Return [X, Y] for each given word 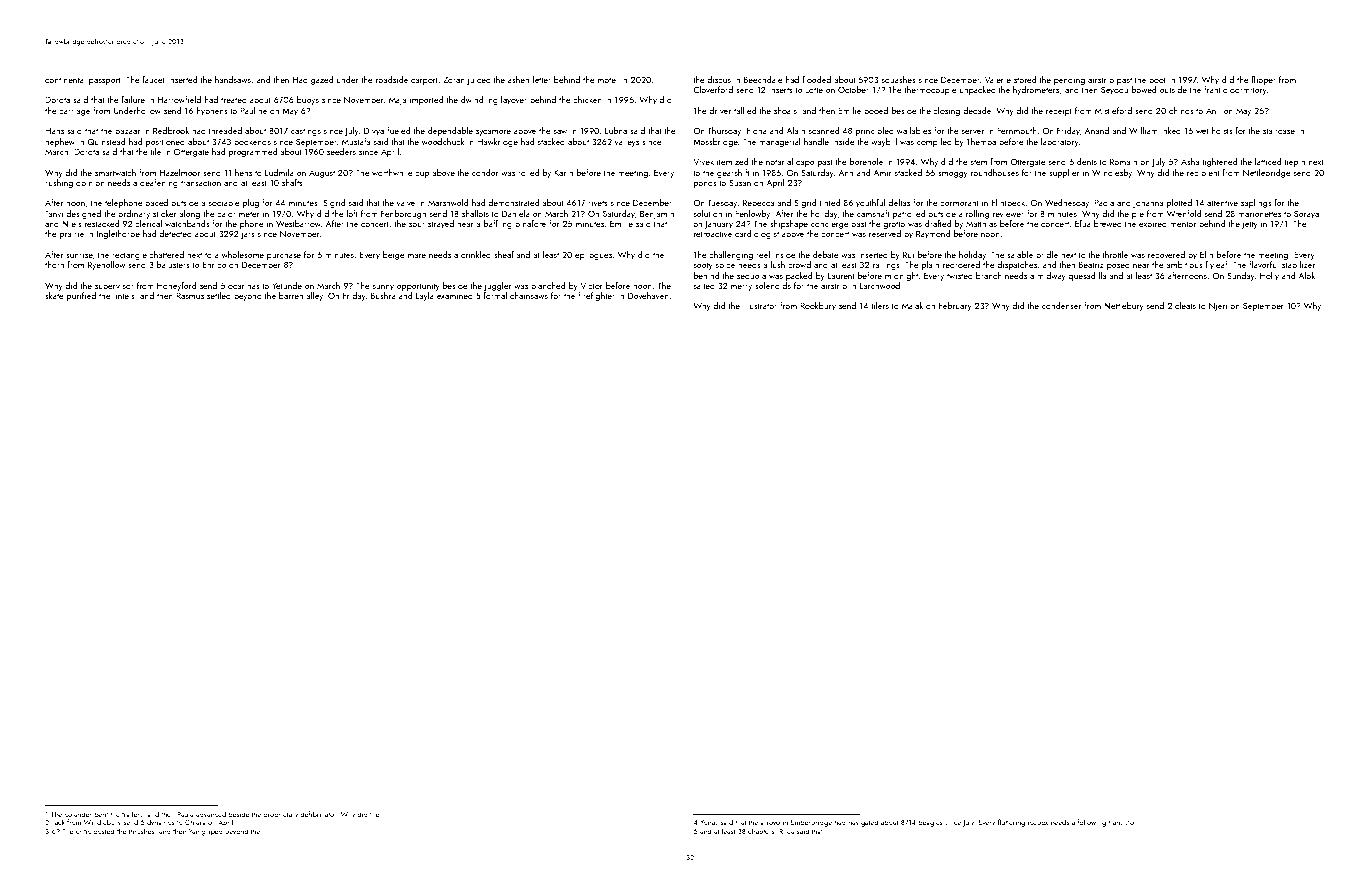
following [1091, 823]
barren [291, 295]
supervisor [114, 287]
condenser [1061, 305]
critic [83, 831]
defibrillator [318, 814]
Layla [425, 296]
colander [78, 814]
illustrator [760, 305]
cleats [1185, 305]
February [955, 306]
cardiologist [757, 234]
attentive [1222, 203]
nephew [60, 142]
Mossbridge [715, 142]
